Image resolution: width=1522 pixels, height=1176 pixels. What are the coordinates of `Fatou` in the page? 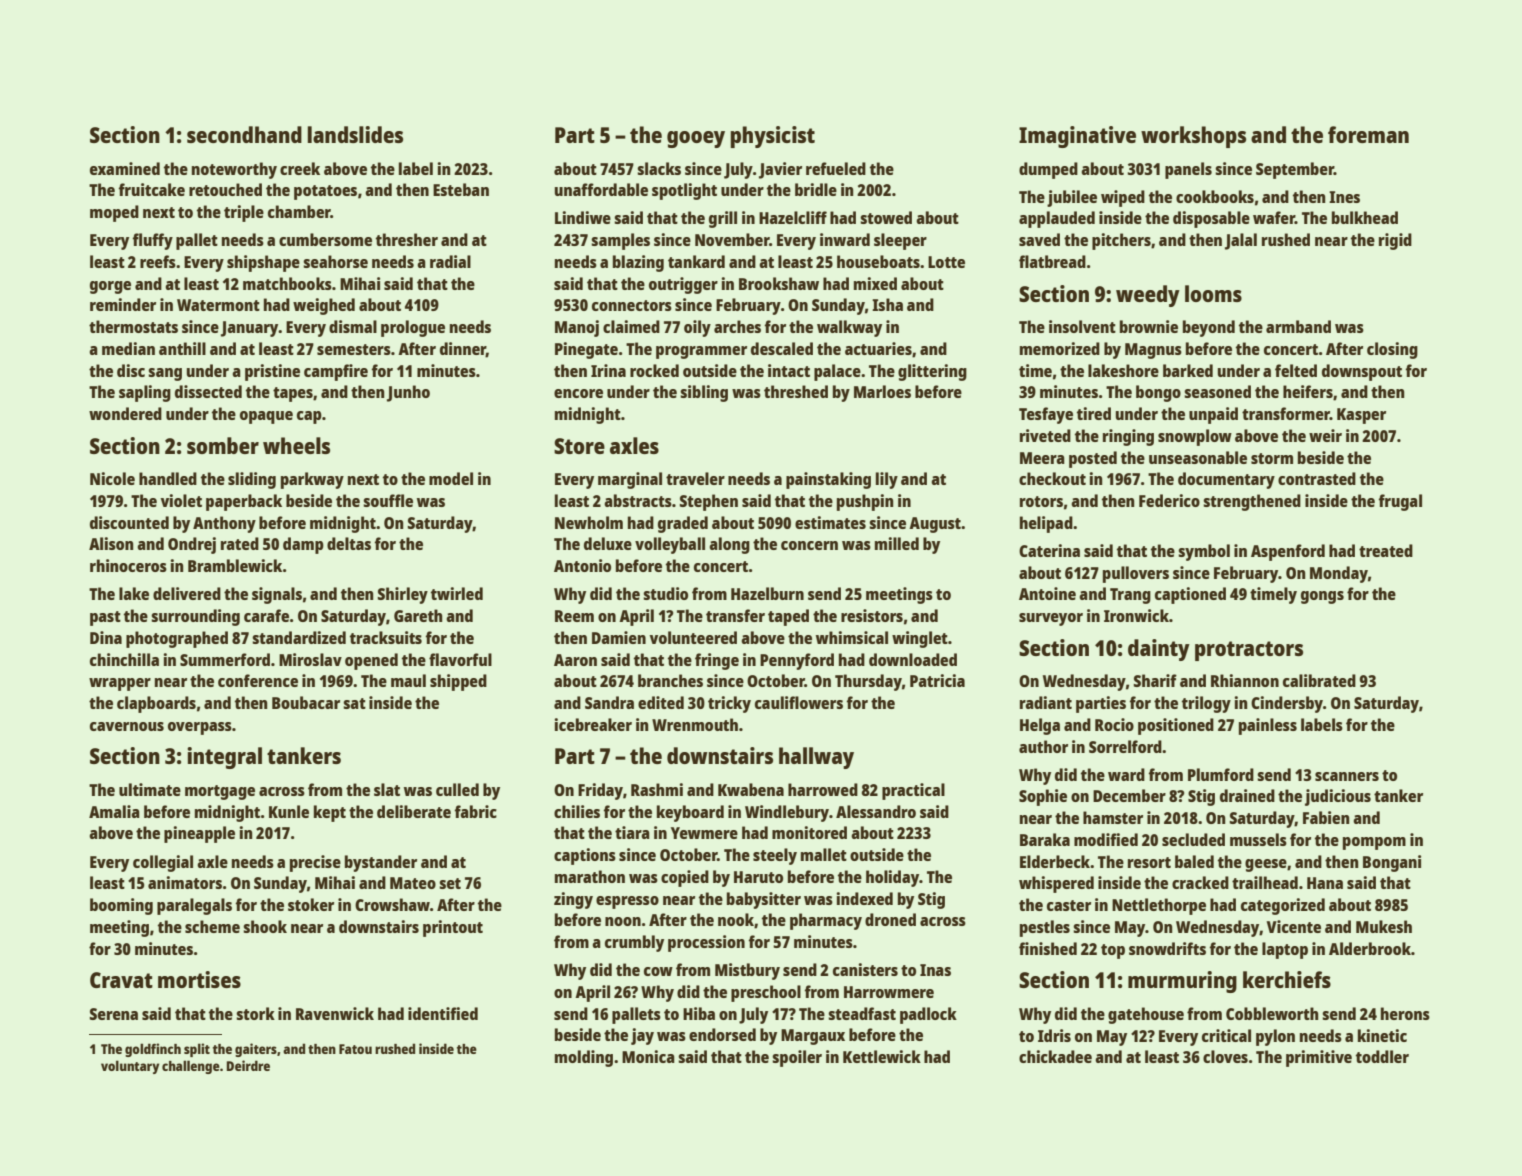 It's located at (355, 1049).
